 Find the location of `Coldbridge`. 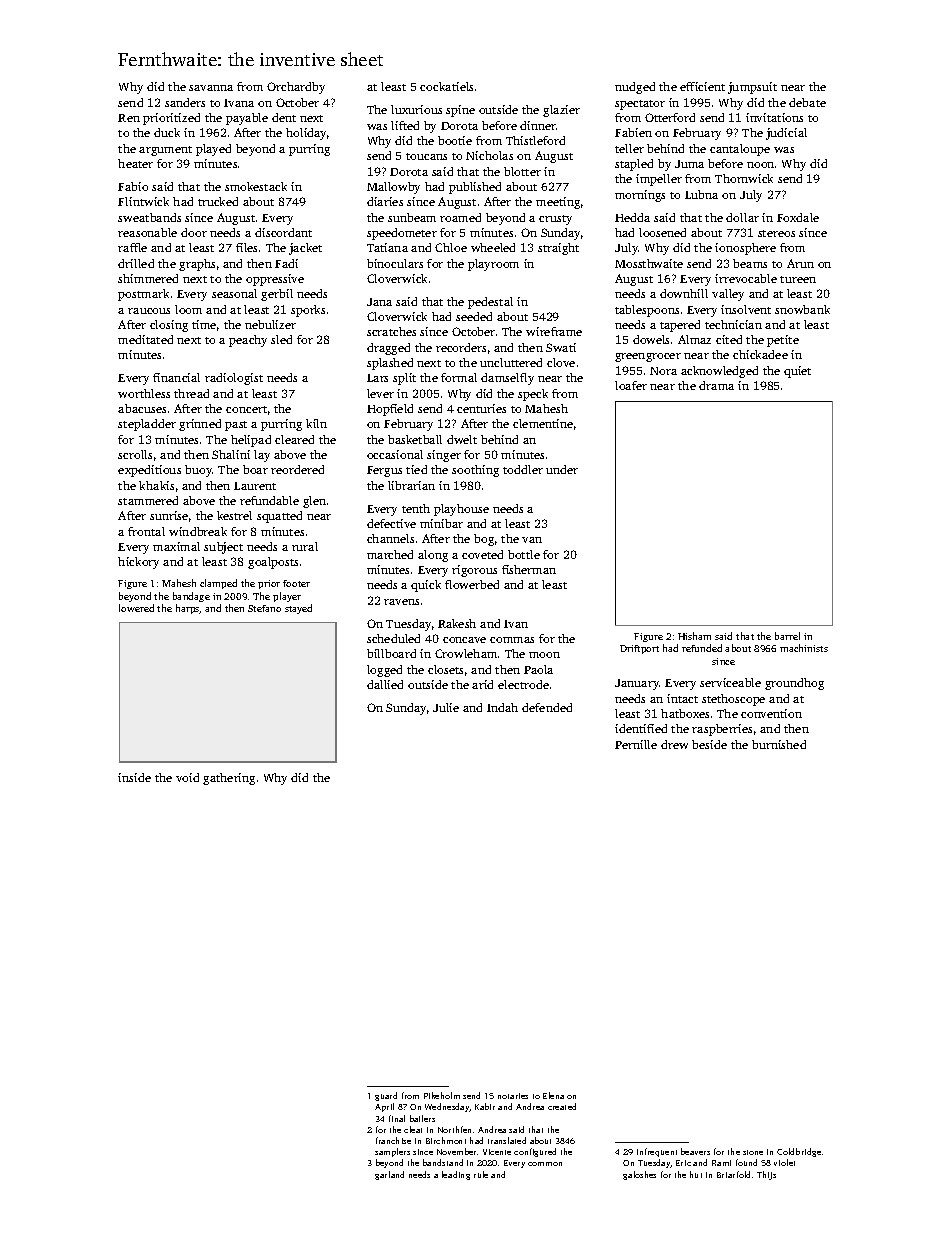

Coldbridge is located at coordinates (799, 1152).
